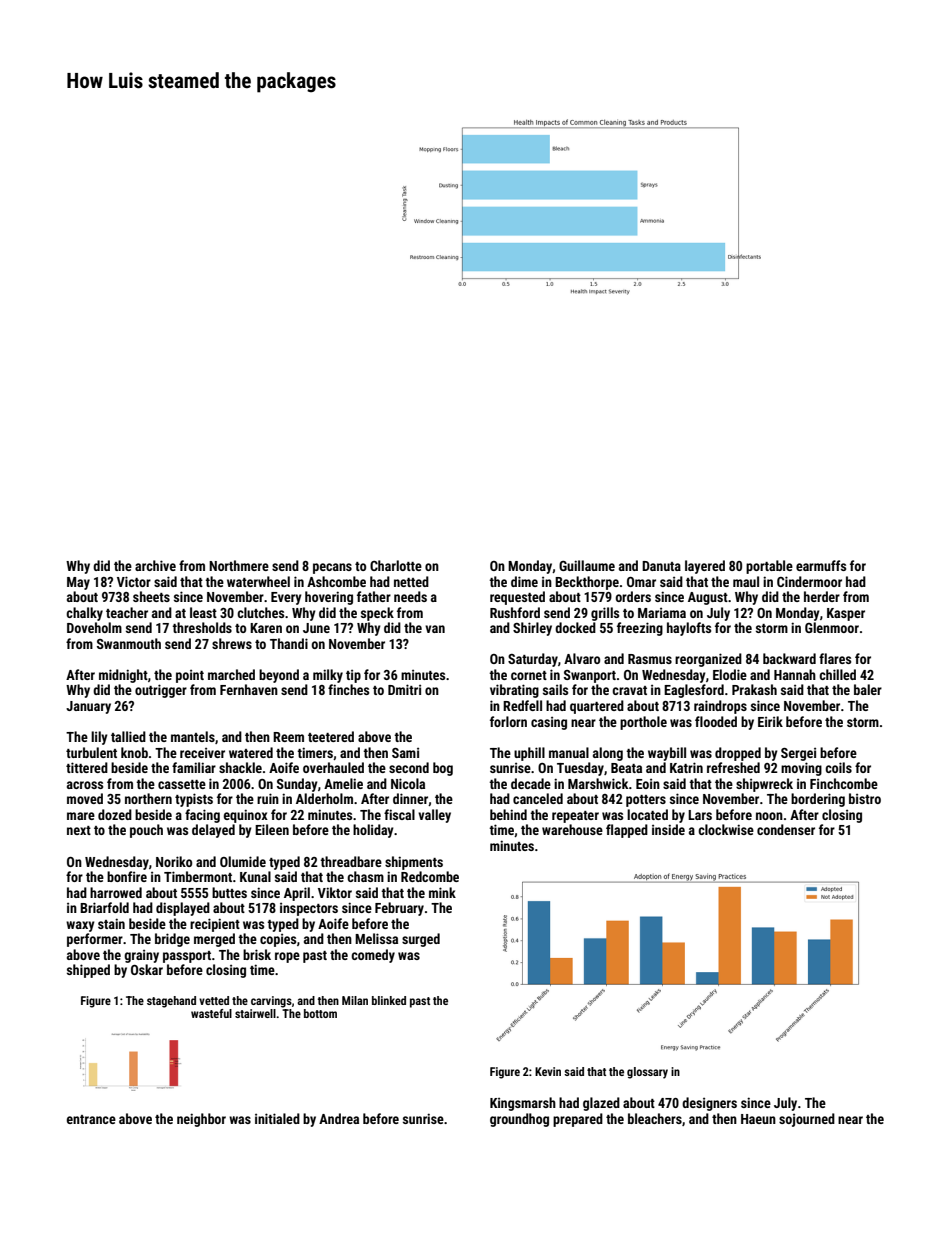 The image size is (952, 1233). I want to click on refreshed, so click(733, 767).
